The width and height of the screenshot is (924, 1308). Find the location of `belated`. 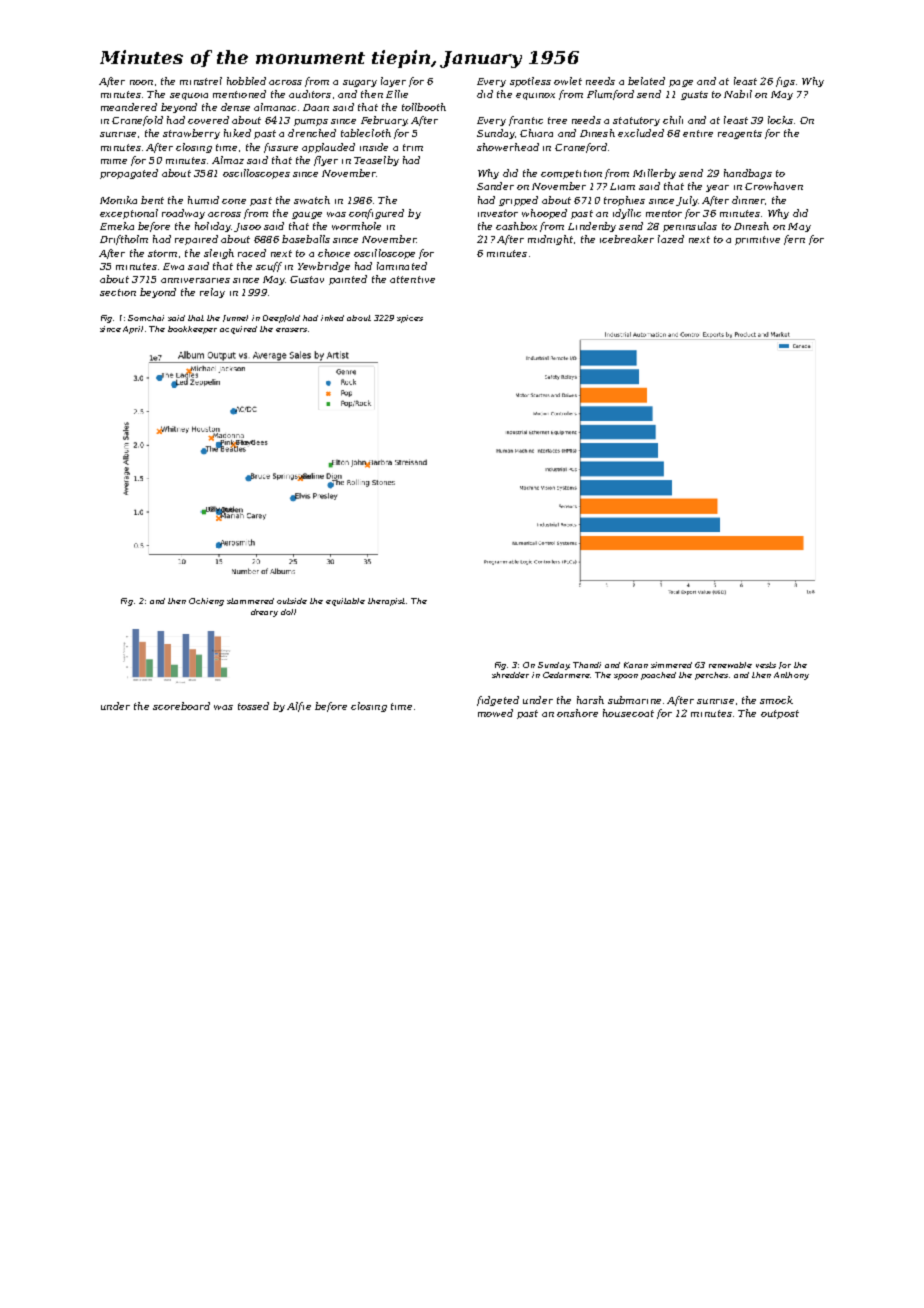

belated is located at coordinates (646, 81).
